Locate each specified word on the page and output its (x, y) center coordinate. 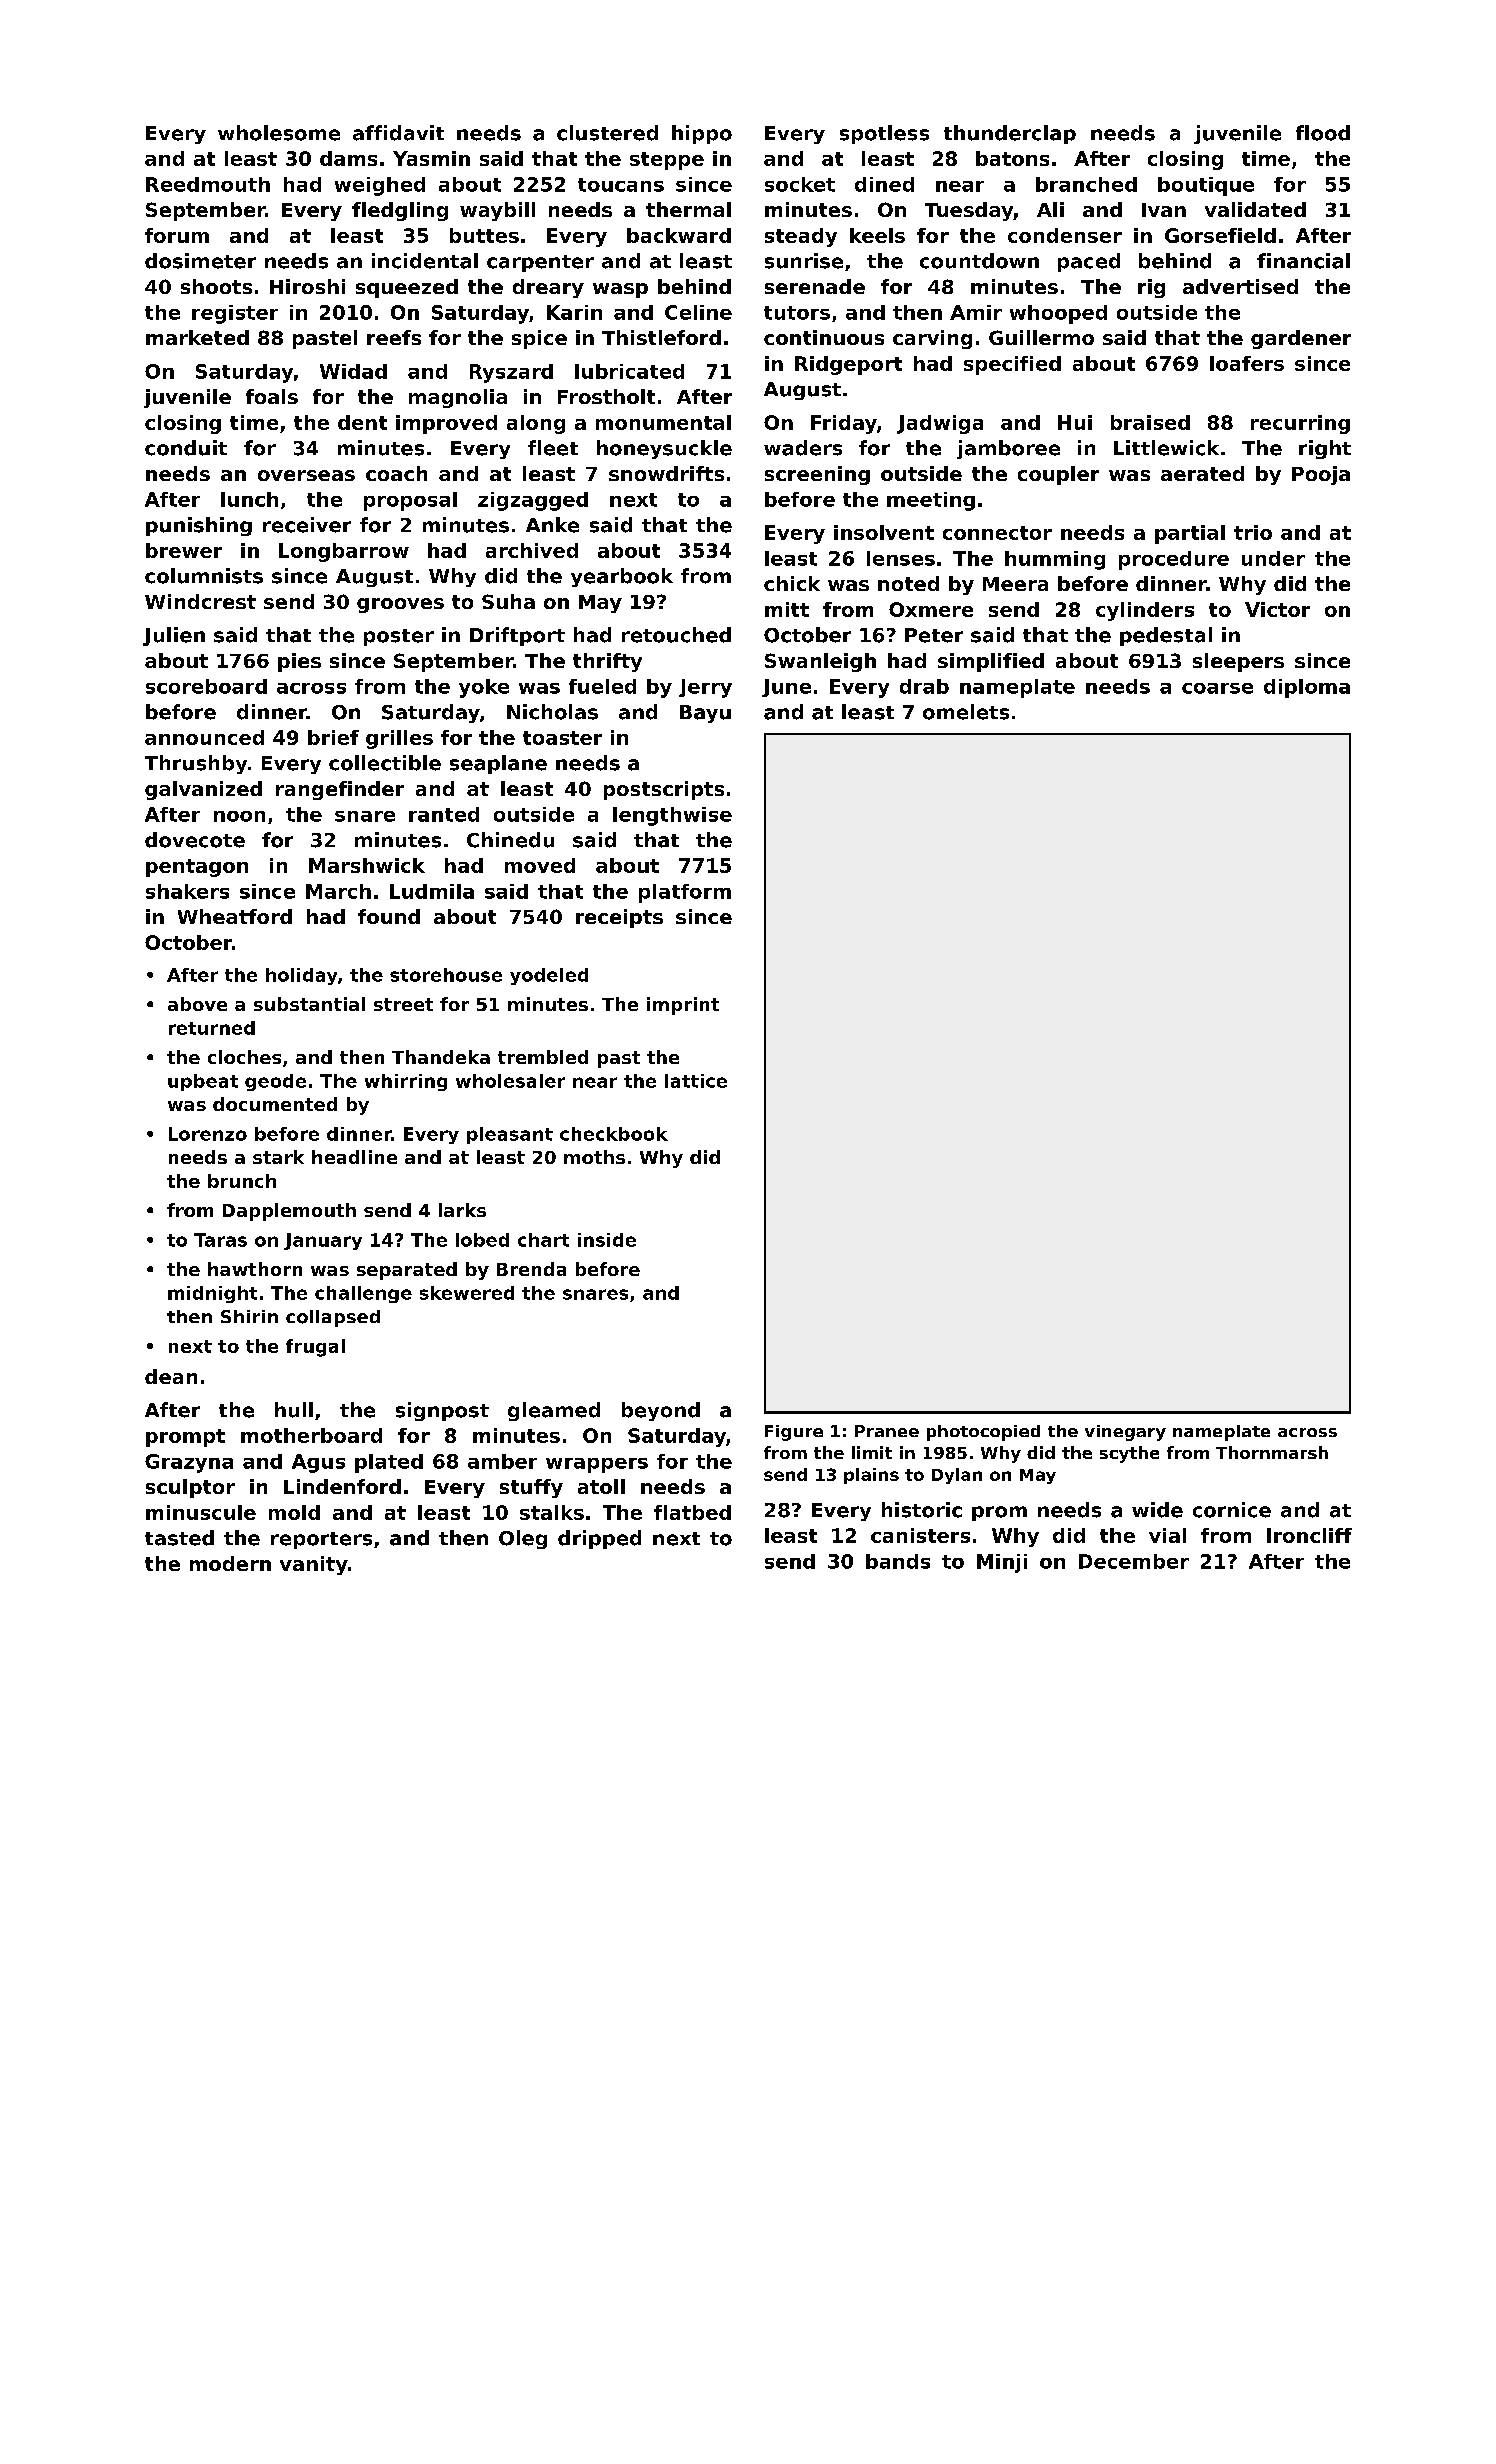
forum (177, 235)
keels (877, 235)
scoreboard (206, 686)
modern (230, 1563)
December (1134, 1561)
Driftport (517, 636)
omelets (966, 712)
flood (1323, 133)
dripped (599, 1539)
